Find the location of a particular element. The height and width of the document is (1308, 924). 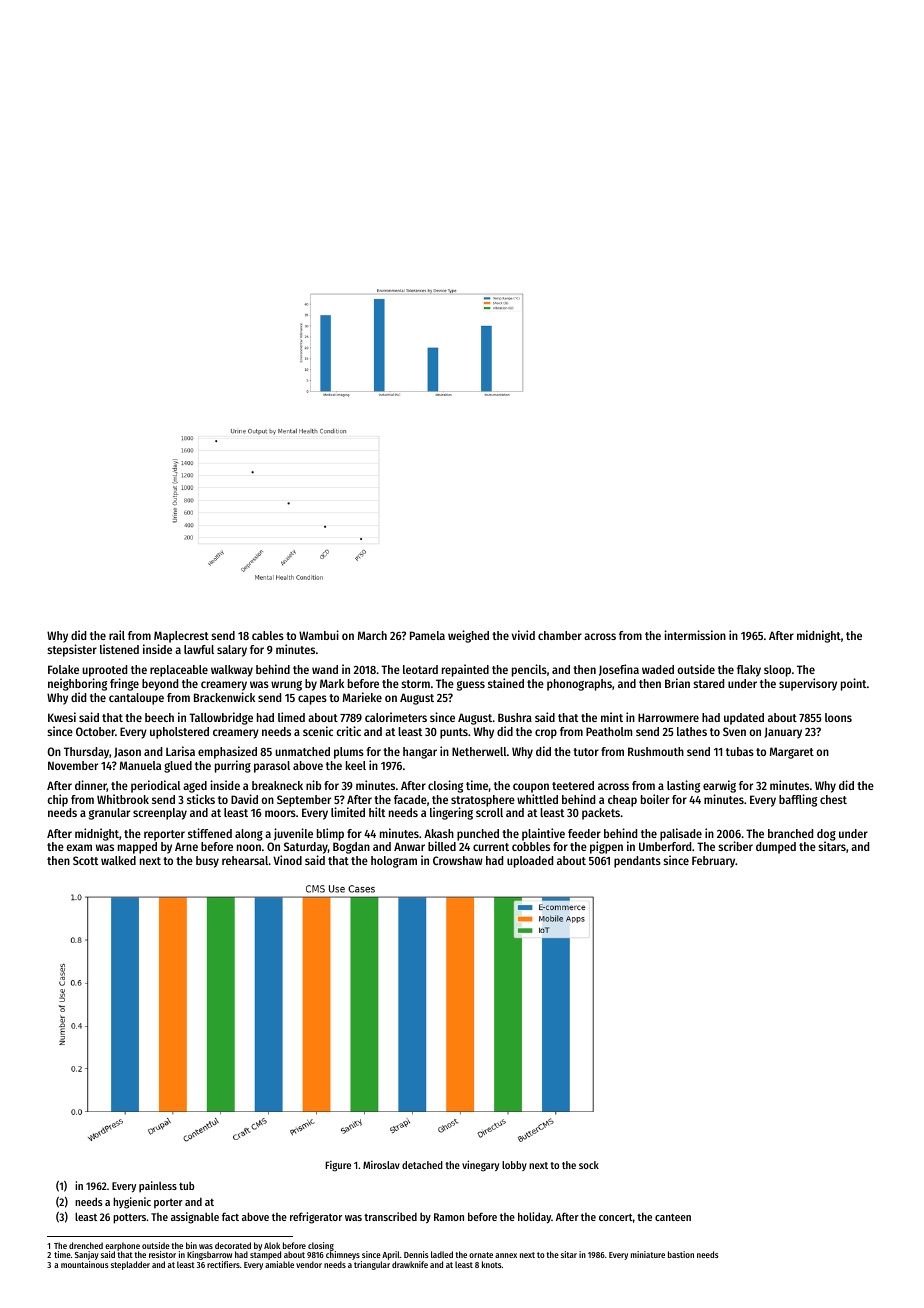

detached is located at coordinates (422, 1165).
